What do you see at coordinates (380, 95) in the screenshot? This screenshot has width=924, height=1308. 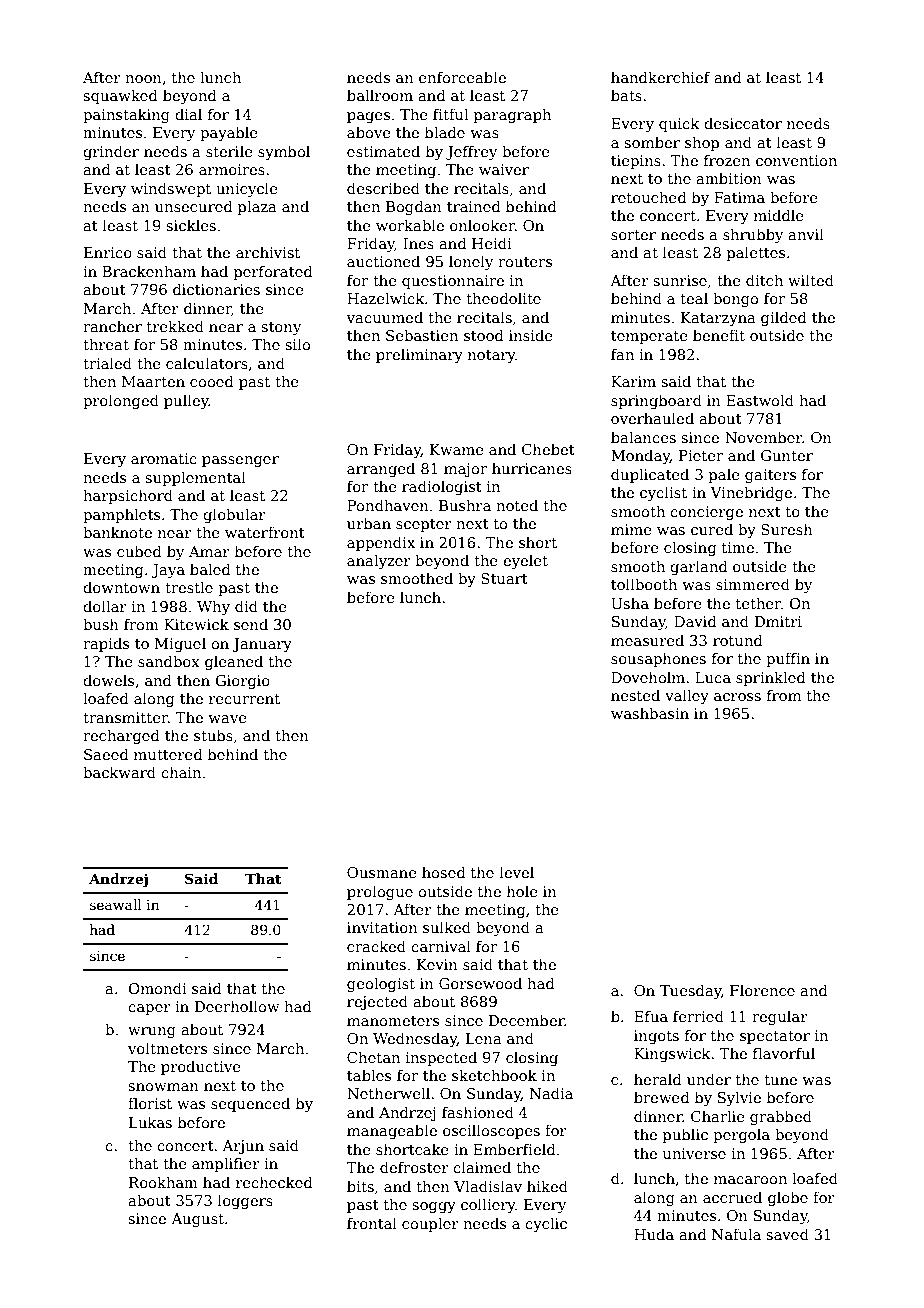 I see `ballroom` at bounding box center [380, 95].
